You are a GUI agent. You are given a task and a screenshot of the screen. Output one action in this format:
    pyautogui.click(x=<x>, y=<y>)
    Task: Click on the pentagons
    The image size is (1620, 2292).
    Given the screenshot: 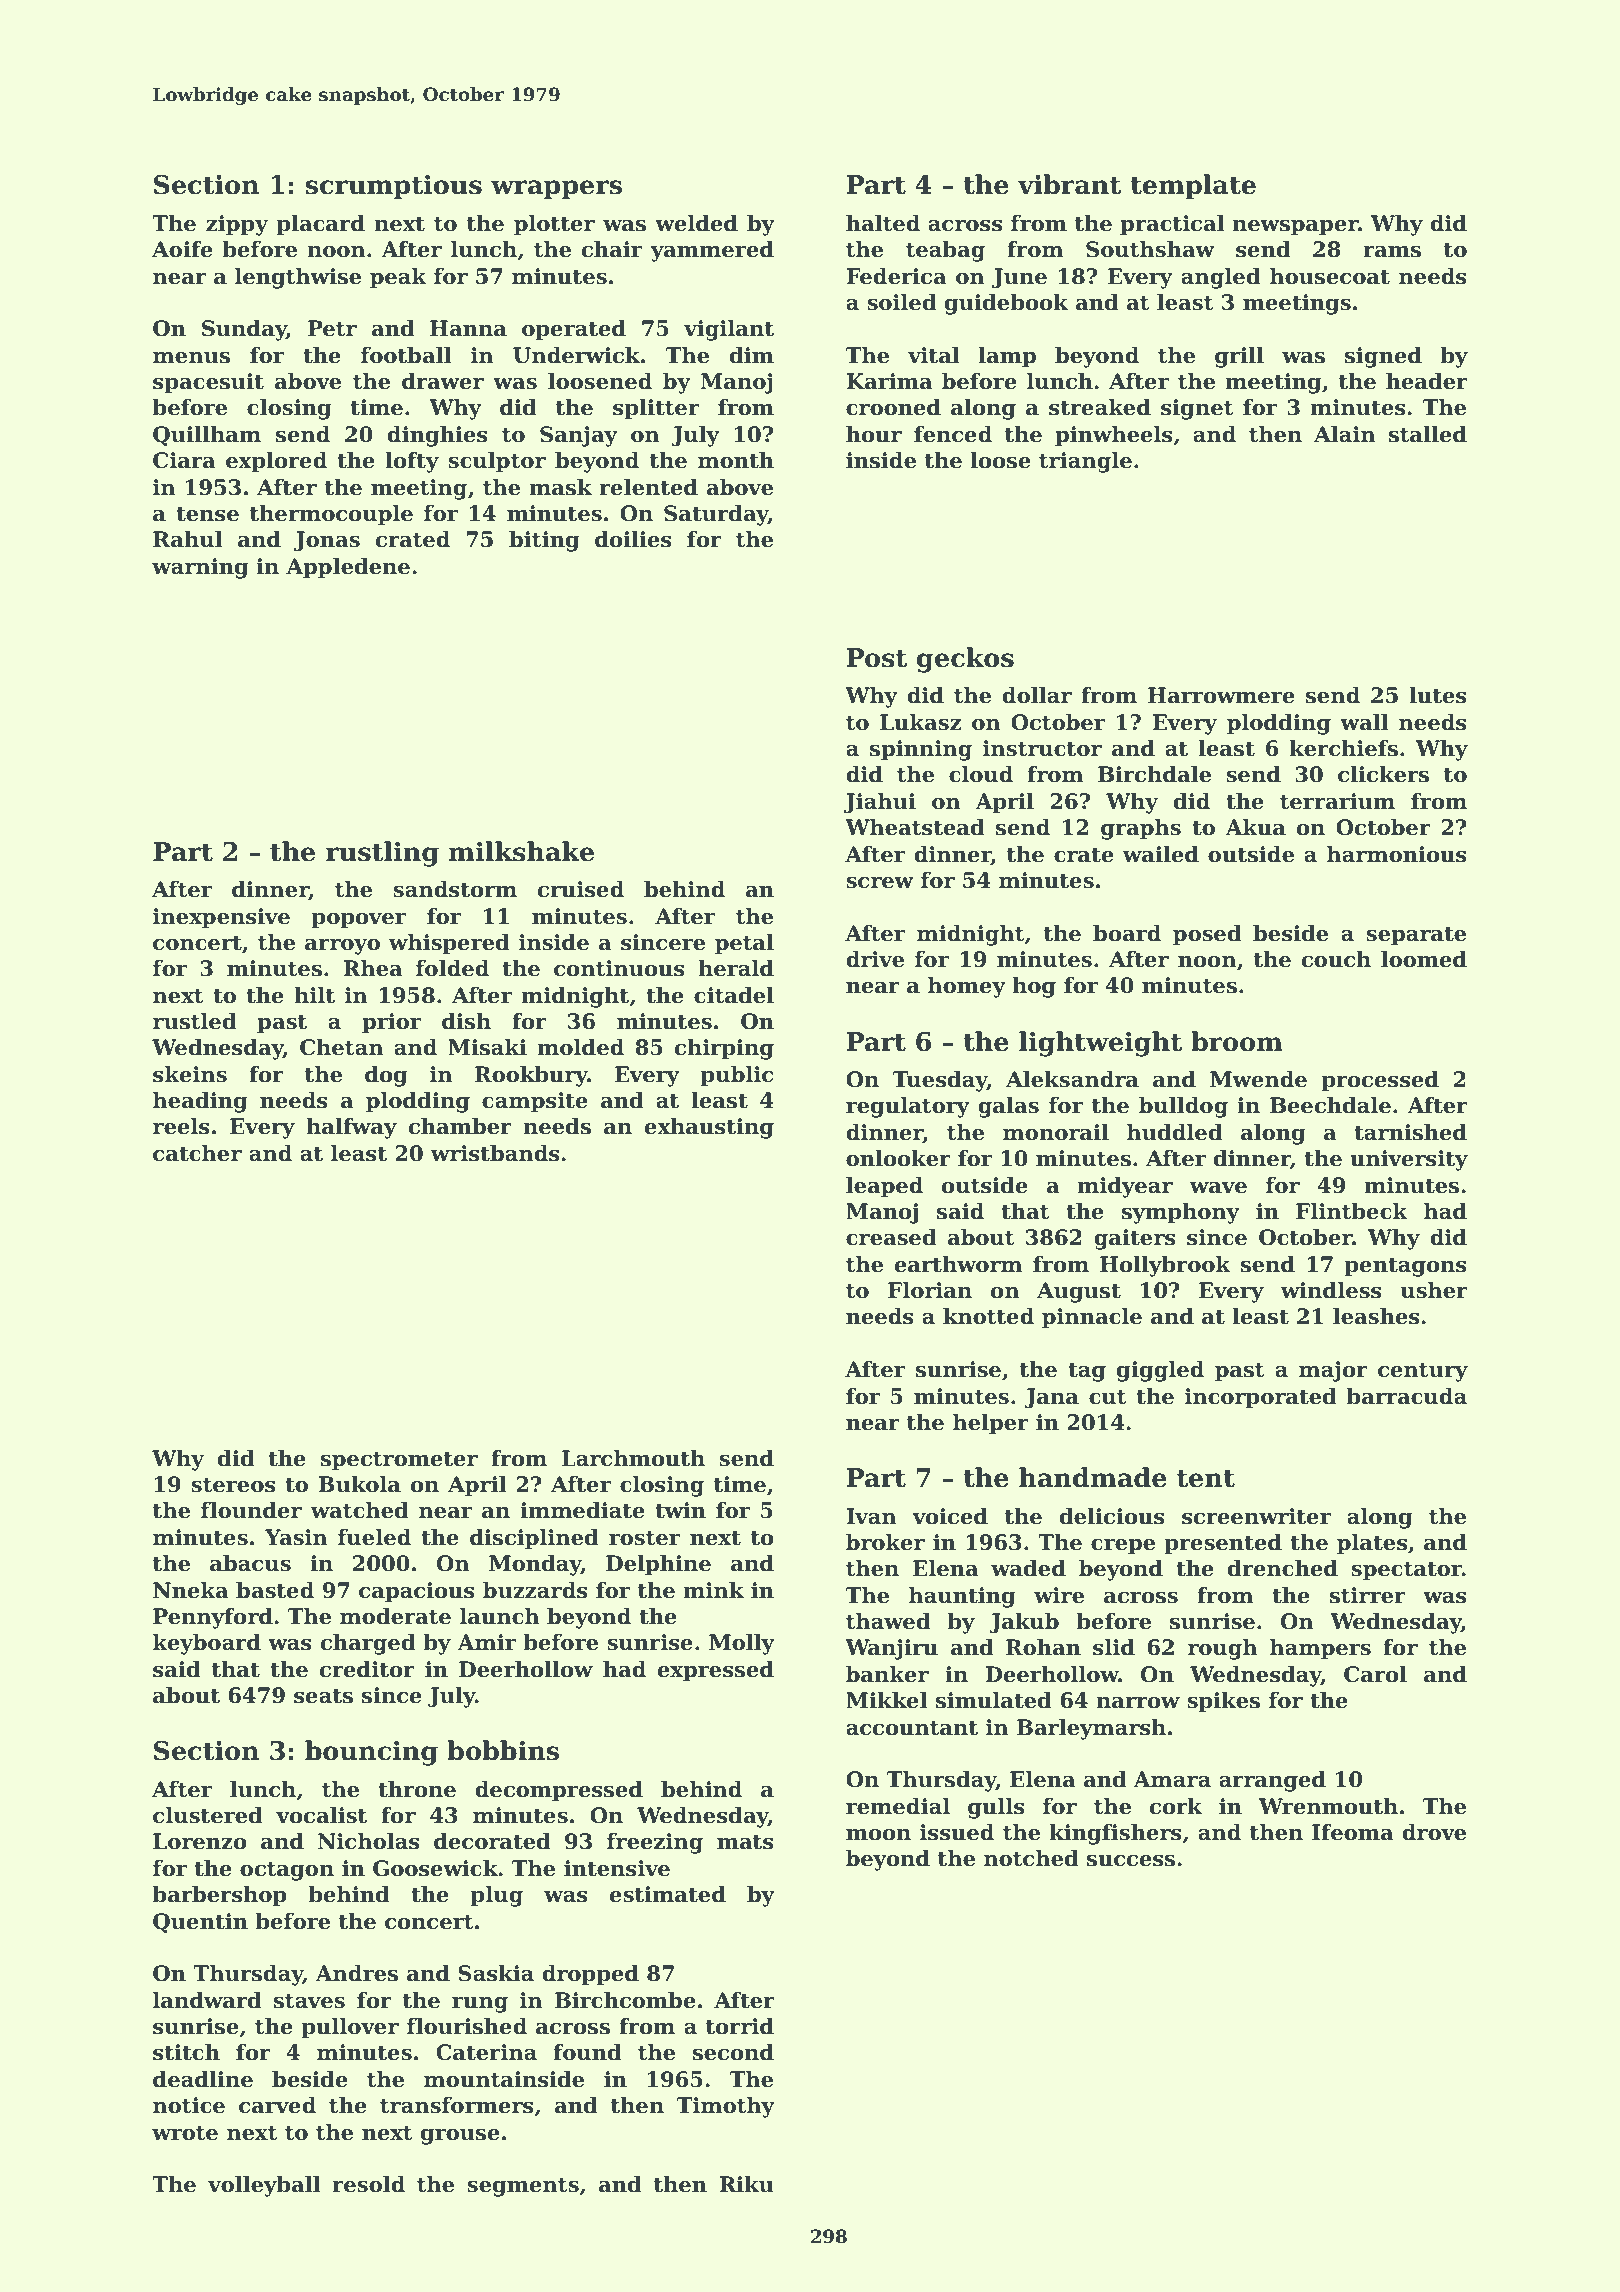 What is the action you would take?
    pyautogui.click(x=1405, y=1267)
